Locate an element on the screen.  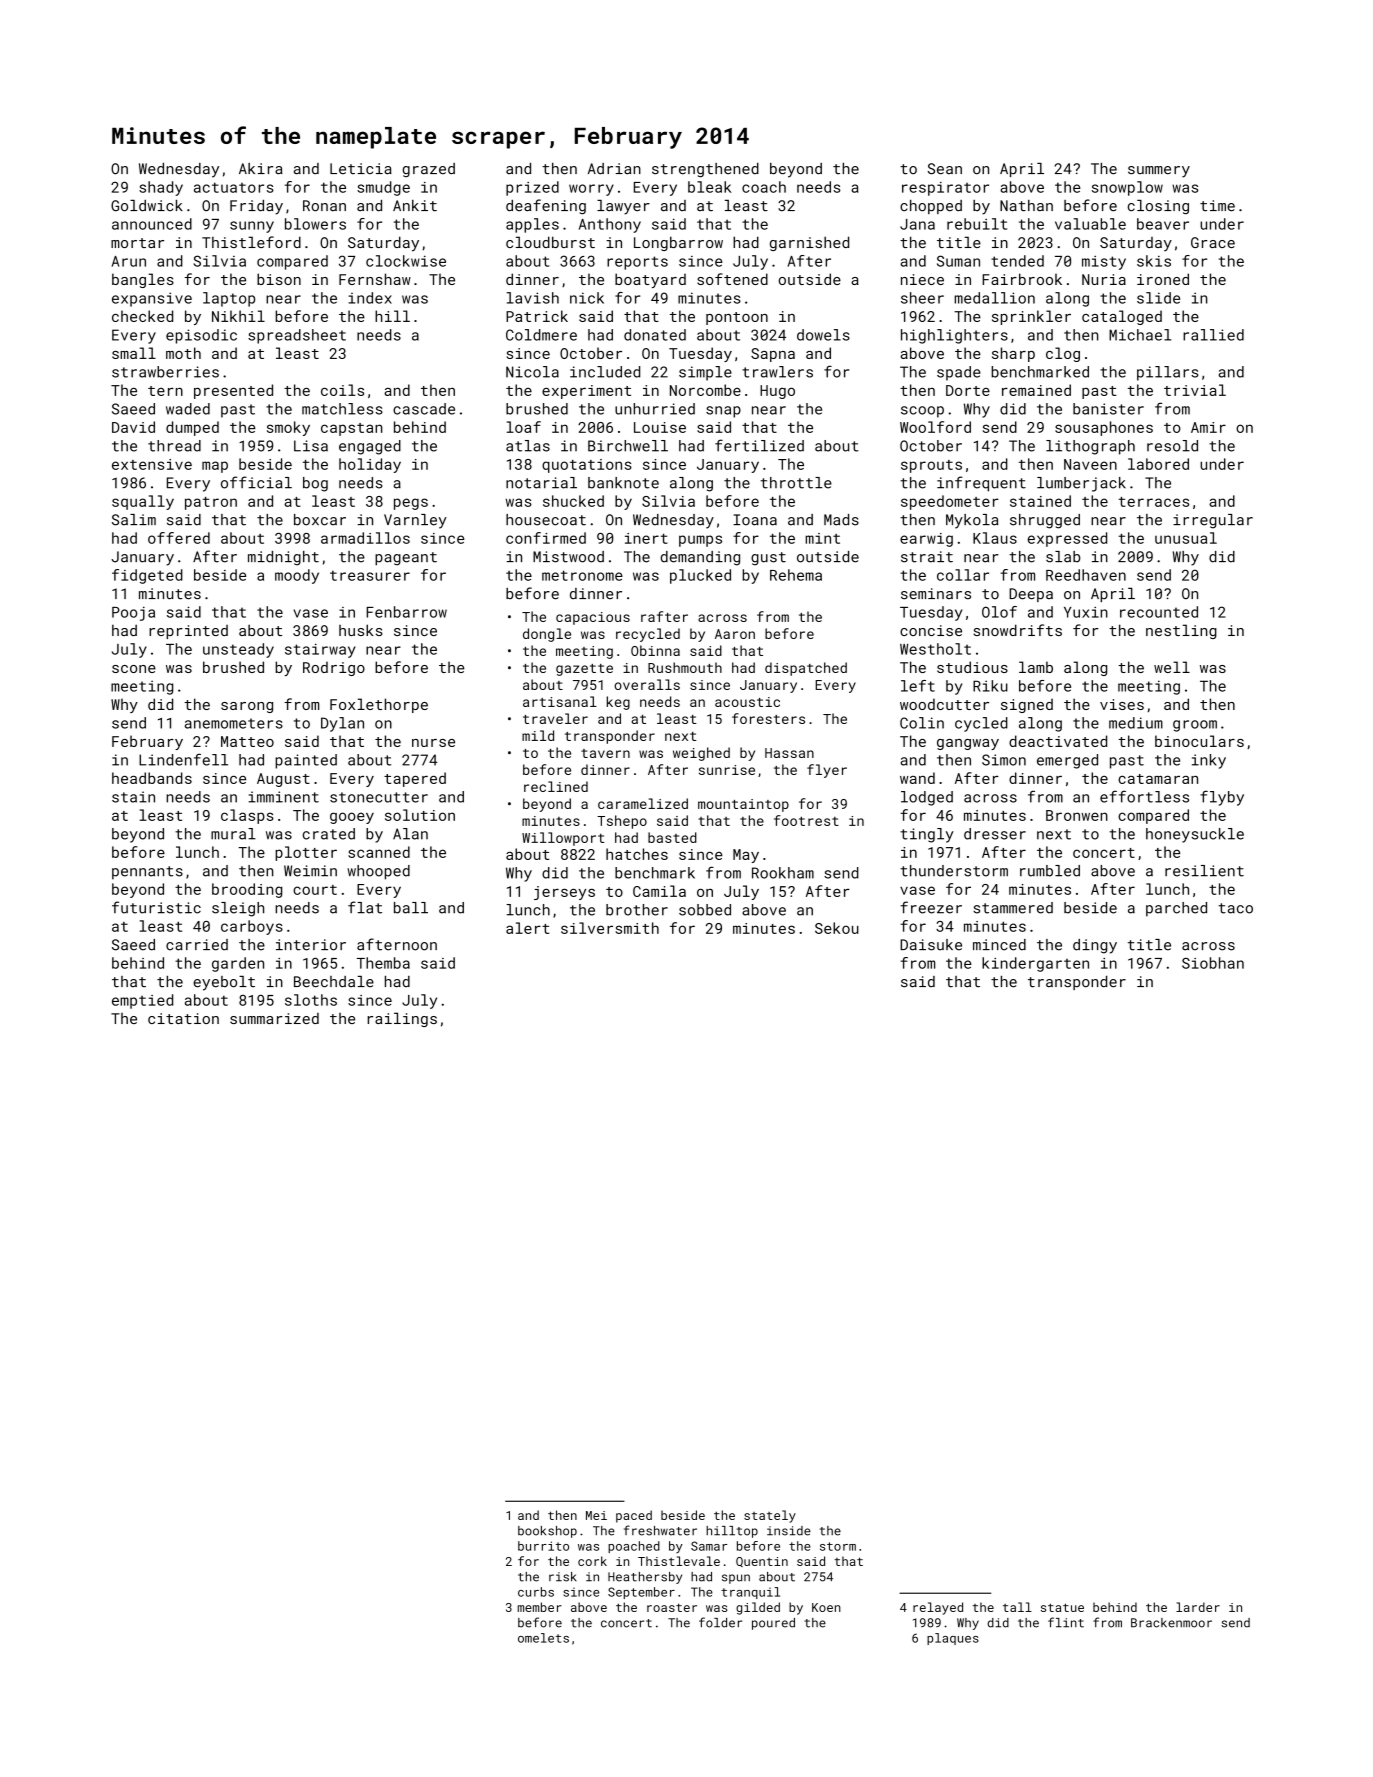
burrito is located at coordinates (543, 1546).
